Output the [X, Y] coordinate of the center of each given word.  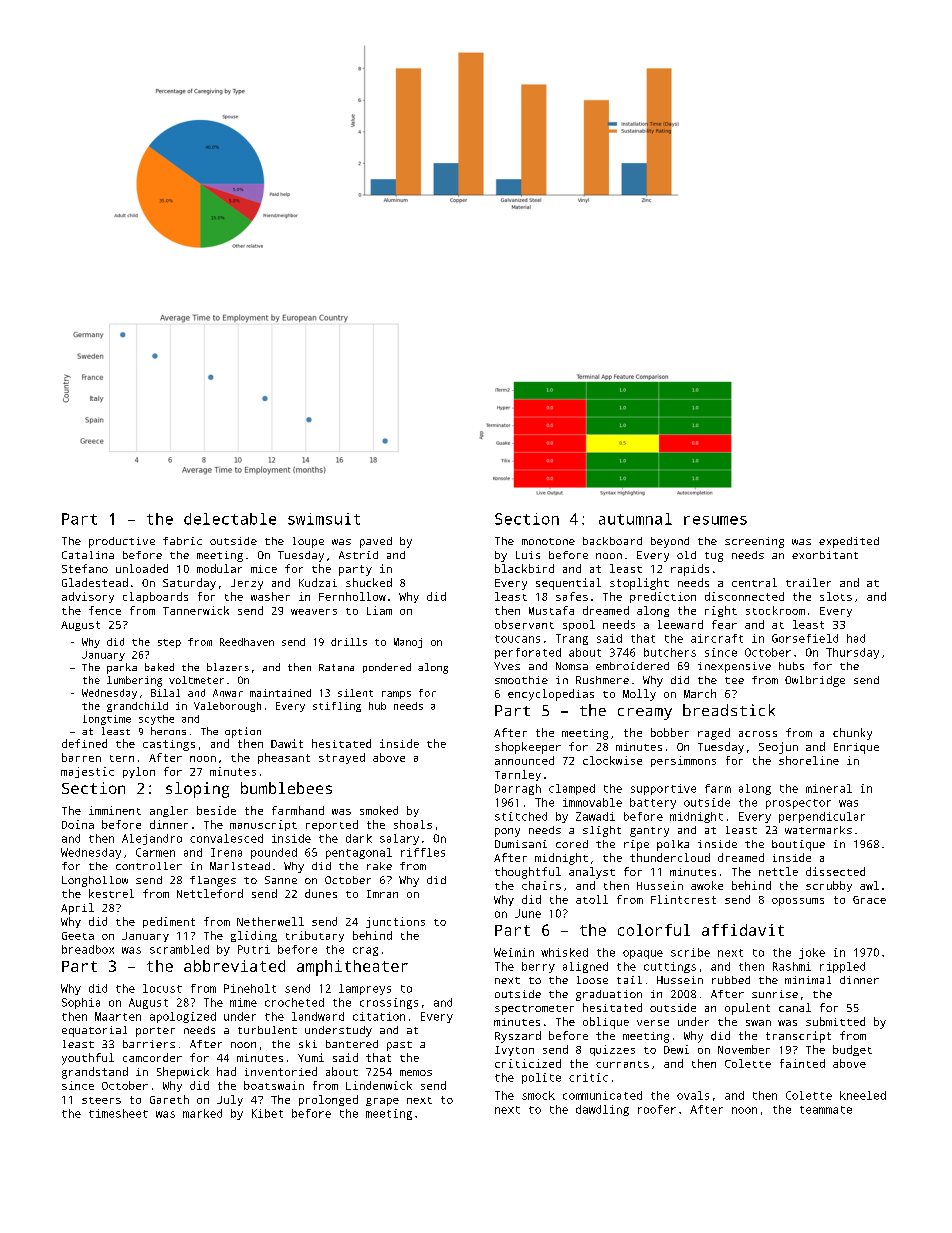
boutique [798, 845]
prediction [663, 597]
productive [122, 542]
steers [101, 1100]
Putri [254, 949]
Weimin [514, 952]
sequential [568, 584]
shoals [413, 824]
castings [169, 745]
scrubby [829, 886]
